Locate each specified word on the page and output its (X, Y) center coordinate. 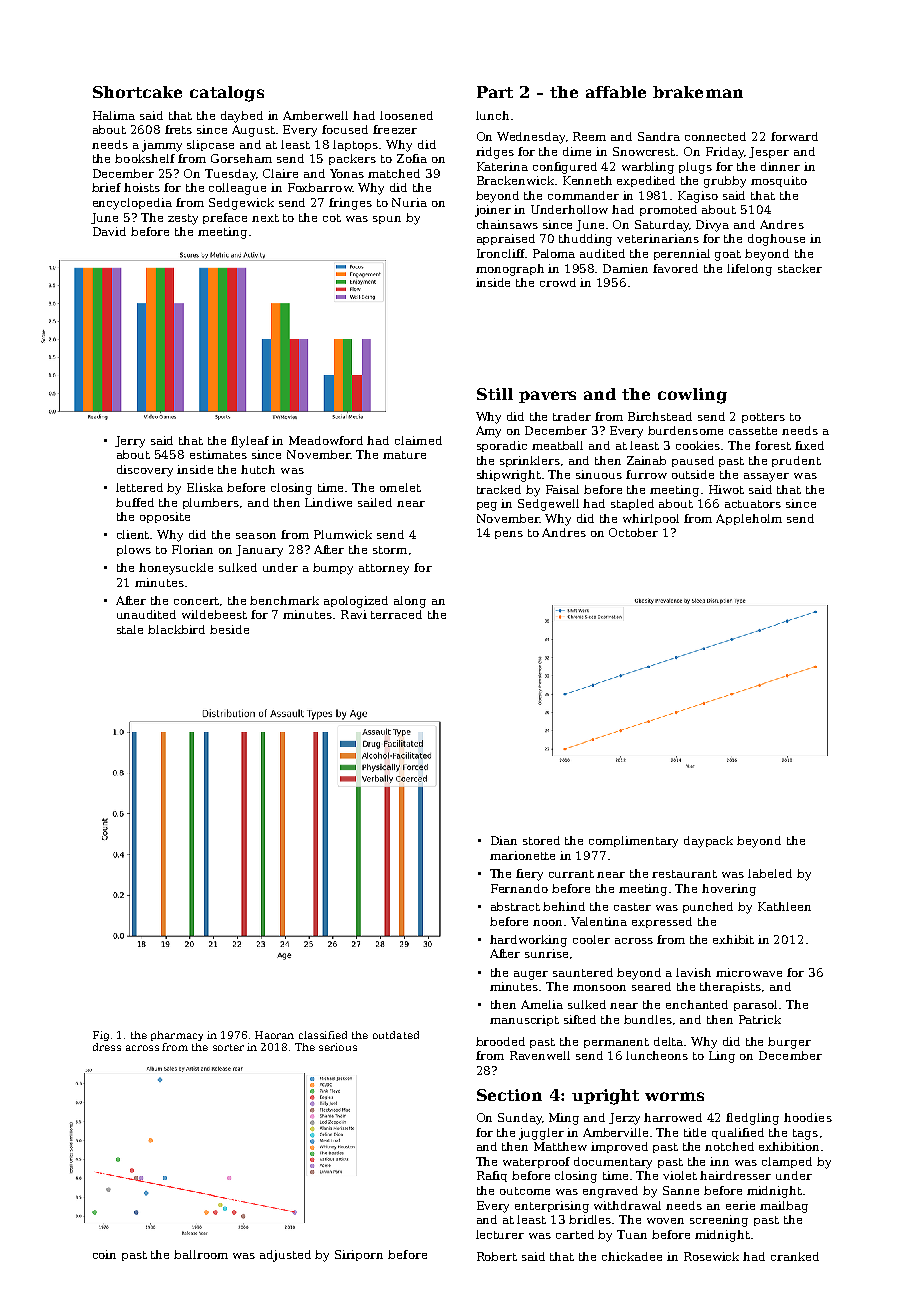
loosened (406, 115)
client (134, 534)
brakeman (698, 92)
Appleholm (749, 519)
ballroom (201, 1254)
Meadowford (326, 440)
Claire (280, 173)
